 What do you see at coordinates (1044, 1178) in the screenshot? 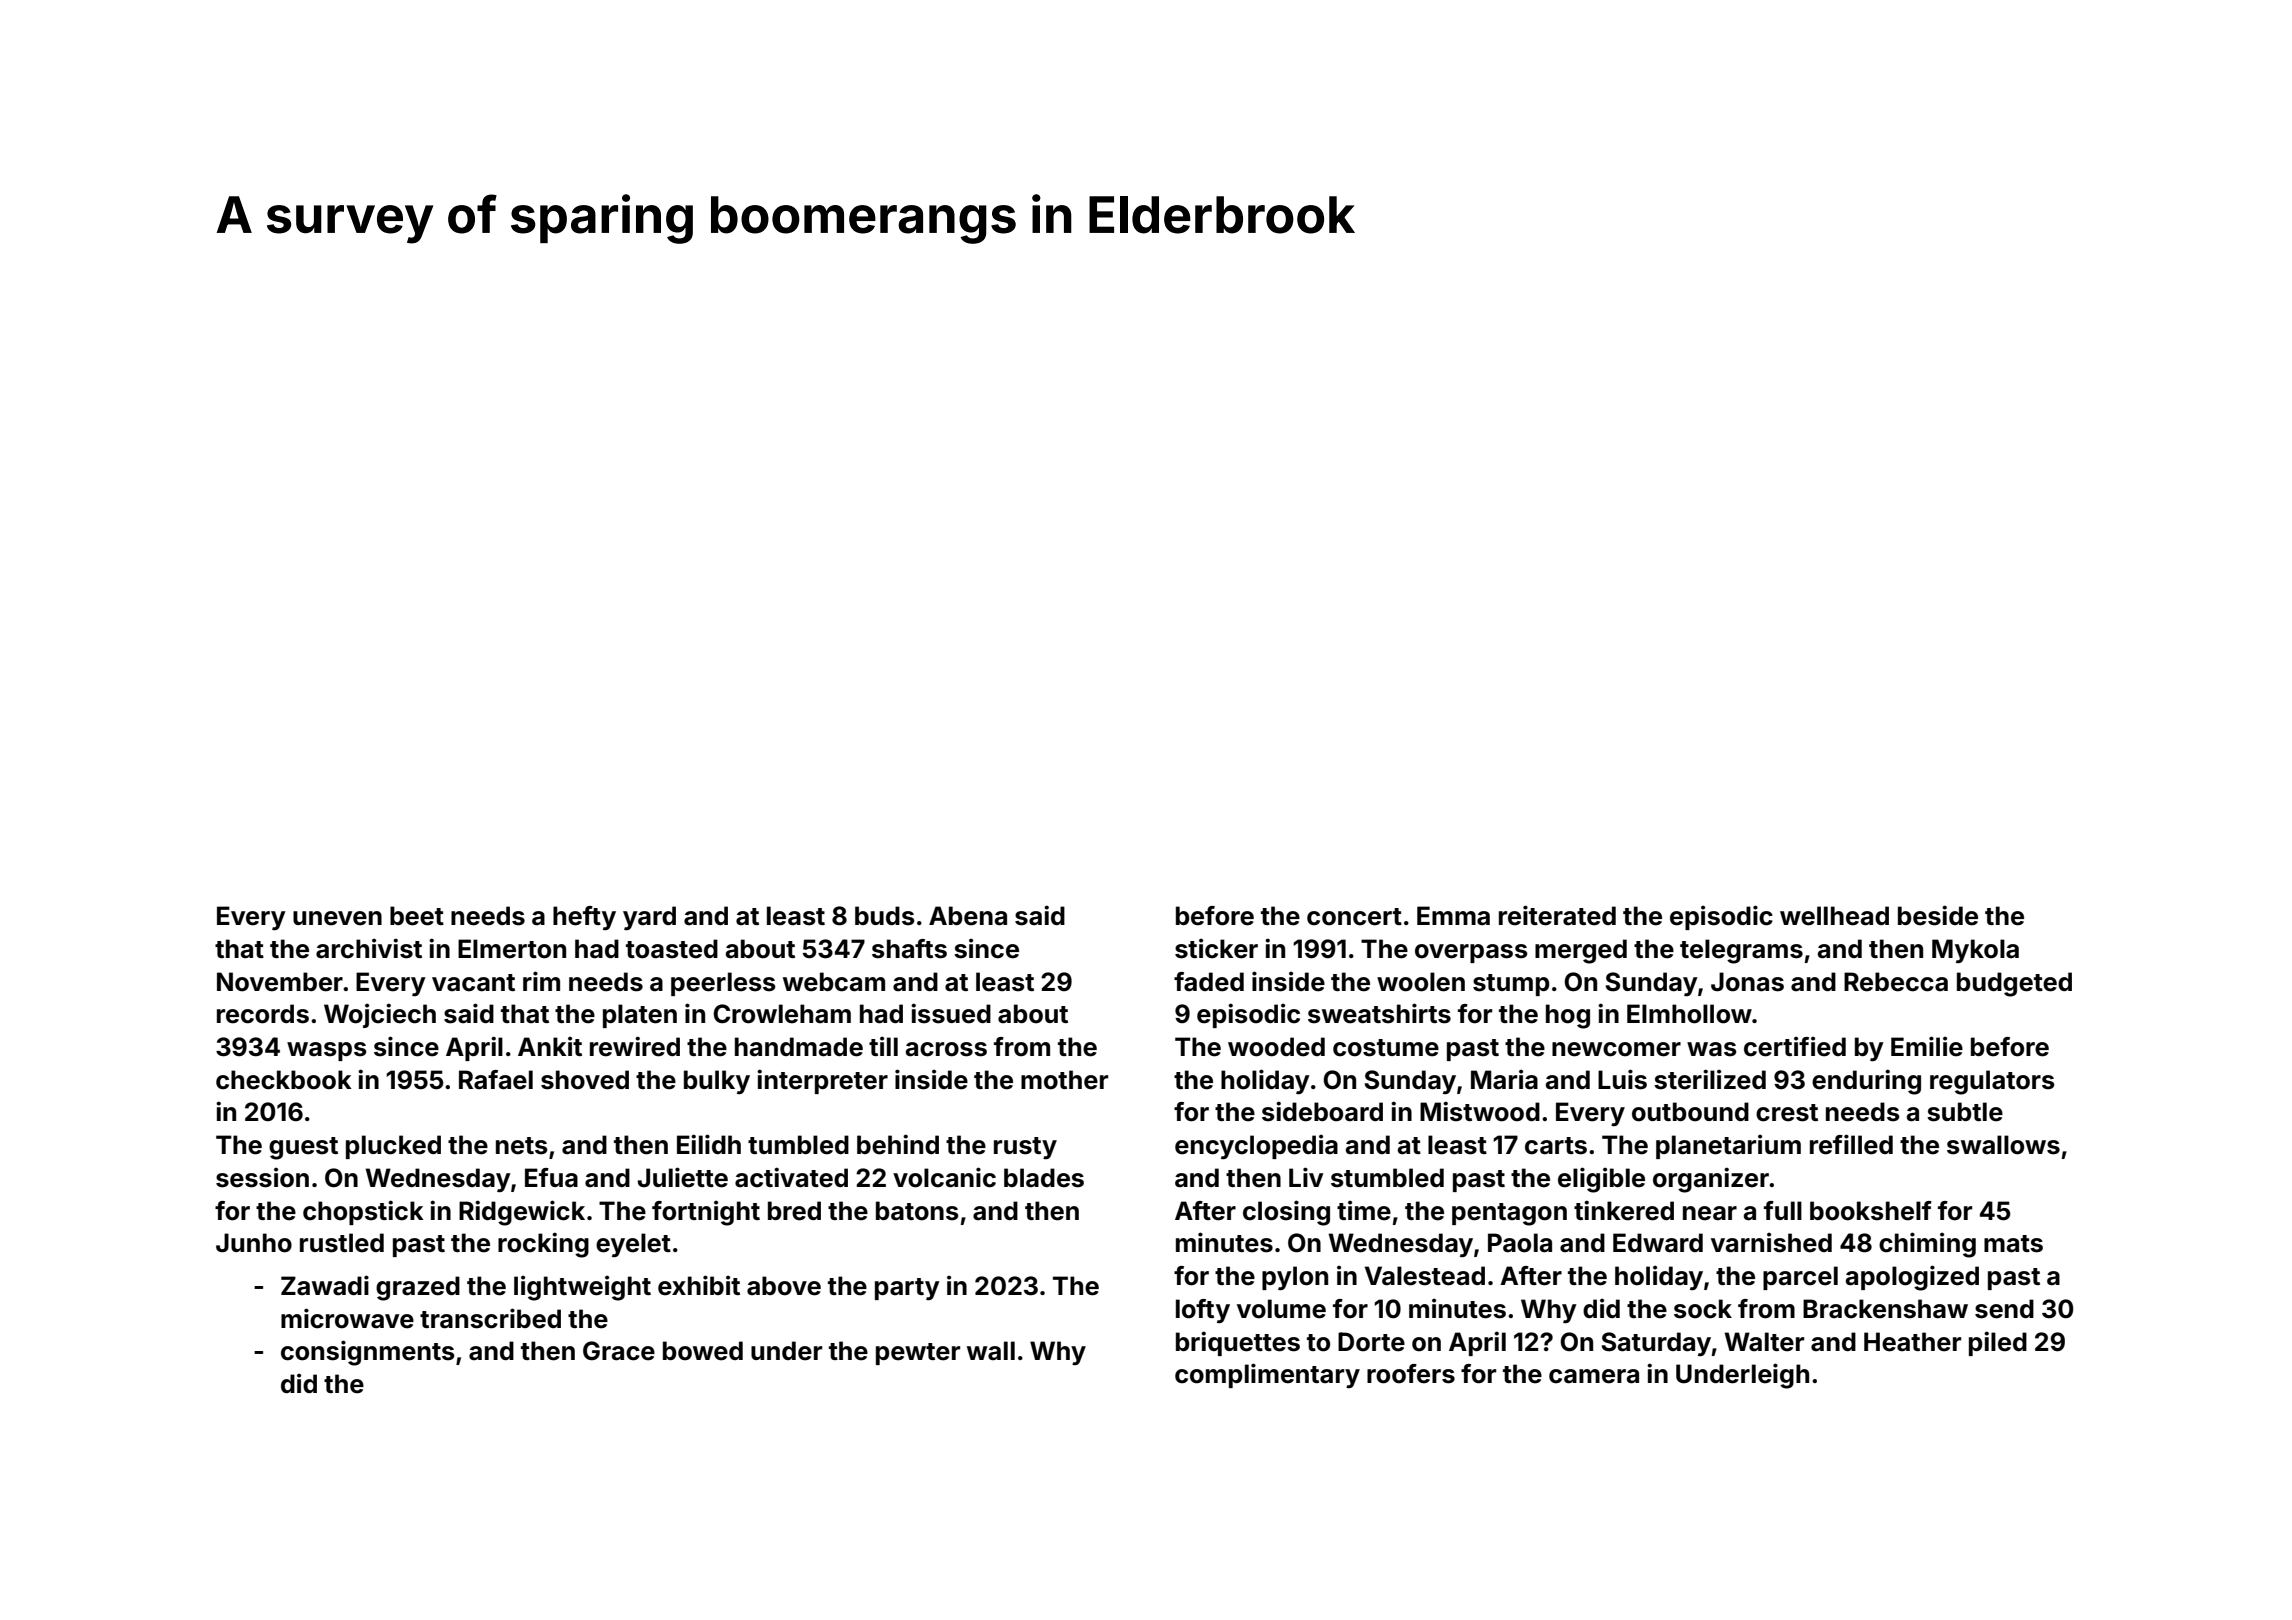
I see `blades` at bounding box center [1044, 1178].
